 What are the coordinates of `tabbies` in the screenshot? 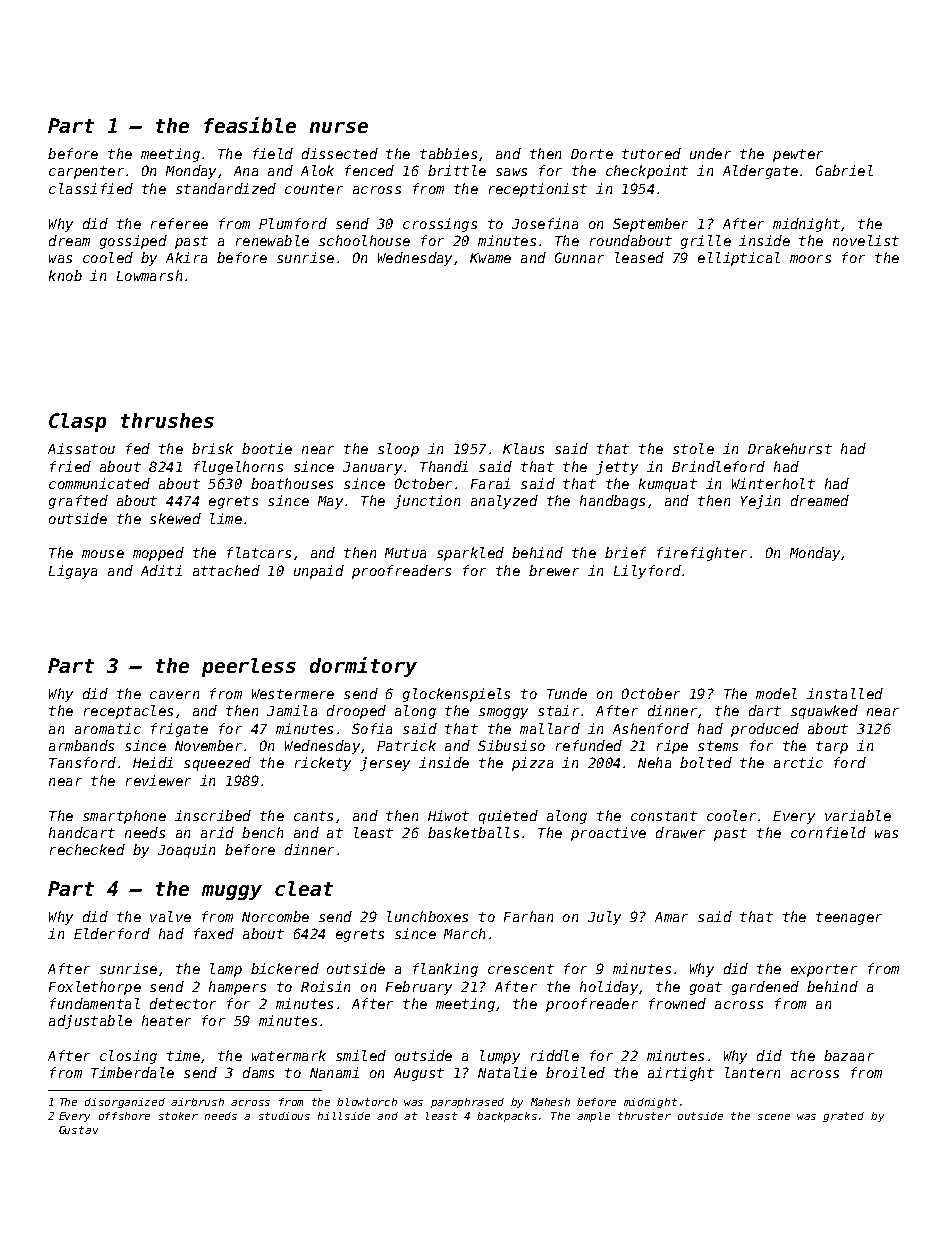 It's located at (448, 153).
